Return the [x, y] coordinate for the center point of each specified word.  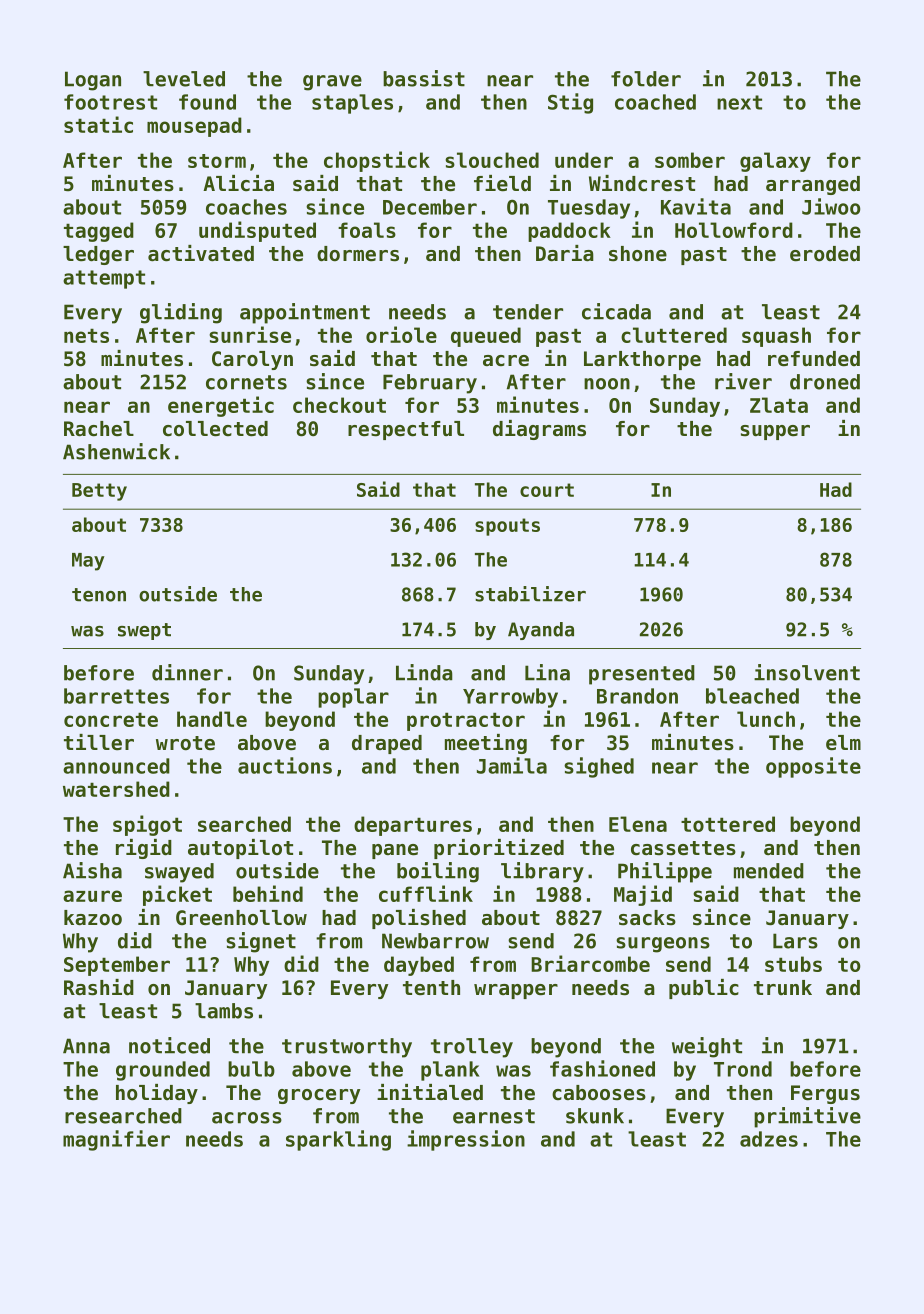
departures [413, 826]
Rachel [99, 429]
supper [775, 432]
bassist [424, 78]
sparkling [338, 1140]
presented [642, 675]
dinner [187, 672]
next [739, 102]
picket [177, 895]
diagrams [539, 430]
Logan [93, 81]
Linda [424, 672]
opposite [813, 767]
